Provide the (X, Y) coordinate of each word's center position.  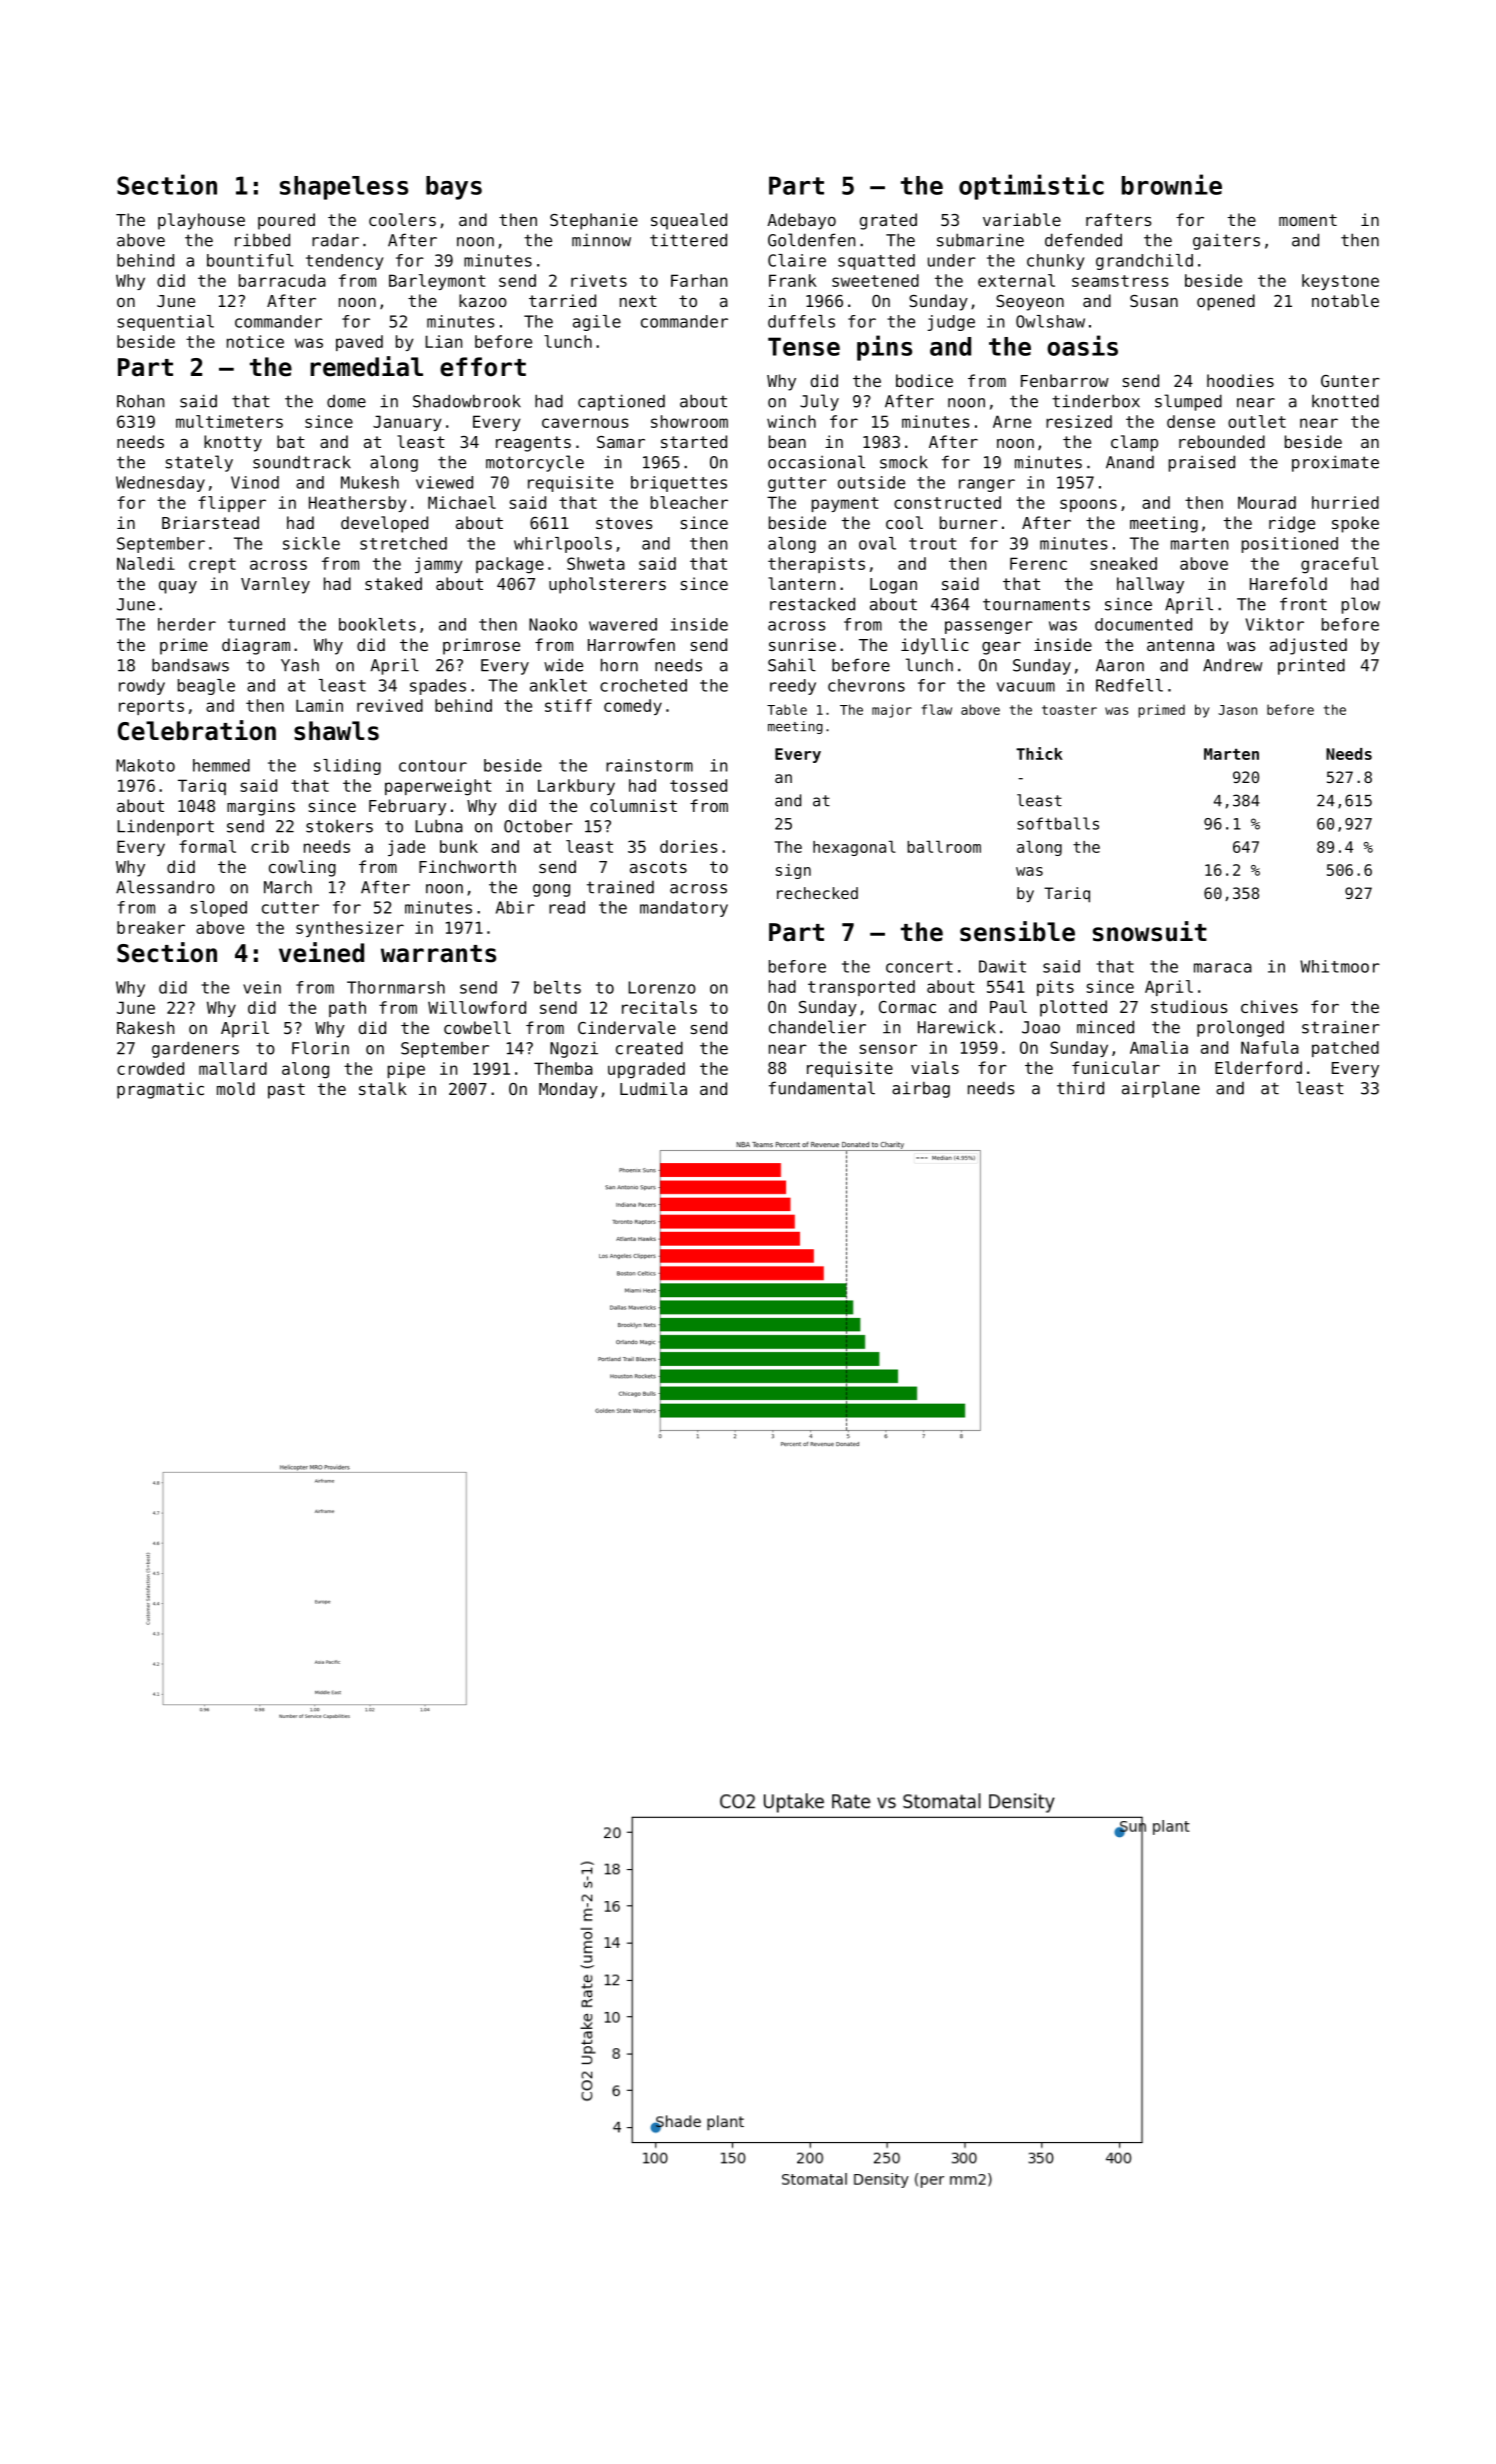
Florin (320, 1048)
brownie (1172, 184)
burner (968, 522)
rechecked (817, 893)
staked (393, 583)
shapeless (344, 188)
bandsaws (190, 665)
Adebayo (801, 221)
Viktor (1274, 624)
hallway (1150, 585)
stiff (568, 705)
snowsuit (1150, 931)
